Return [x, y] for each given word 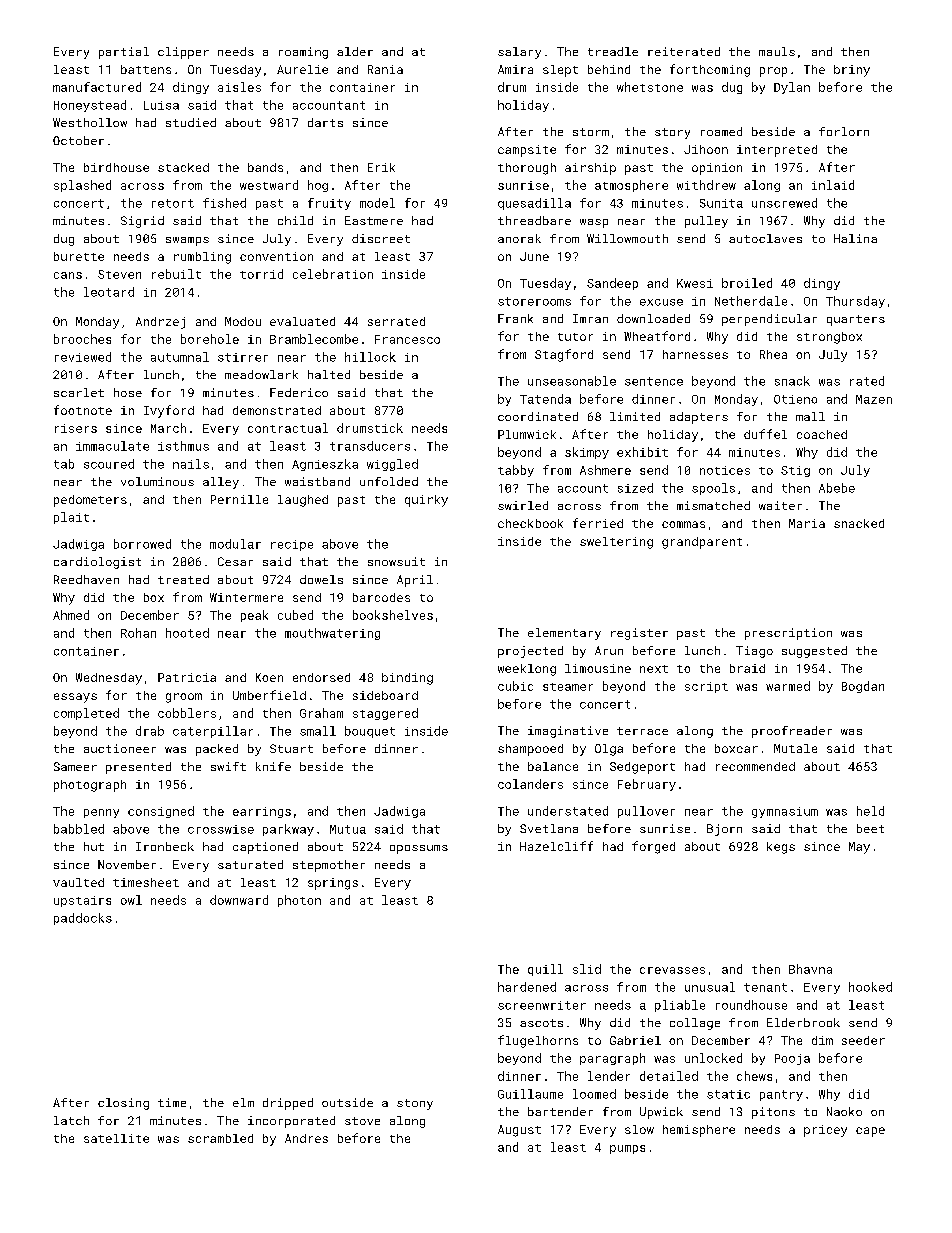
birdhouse [116, 167]
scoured [109, 464]
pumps [627, 1149]
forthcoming [710, 70]
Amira [515, 69]
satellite [116, 1138]
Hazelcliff [556, 846]
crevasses [672, 970]
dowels [321, 579]
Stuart [291, 748]
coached [822, 434]
